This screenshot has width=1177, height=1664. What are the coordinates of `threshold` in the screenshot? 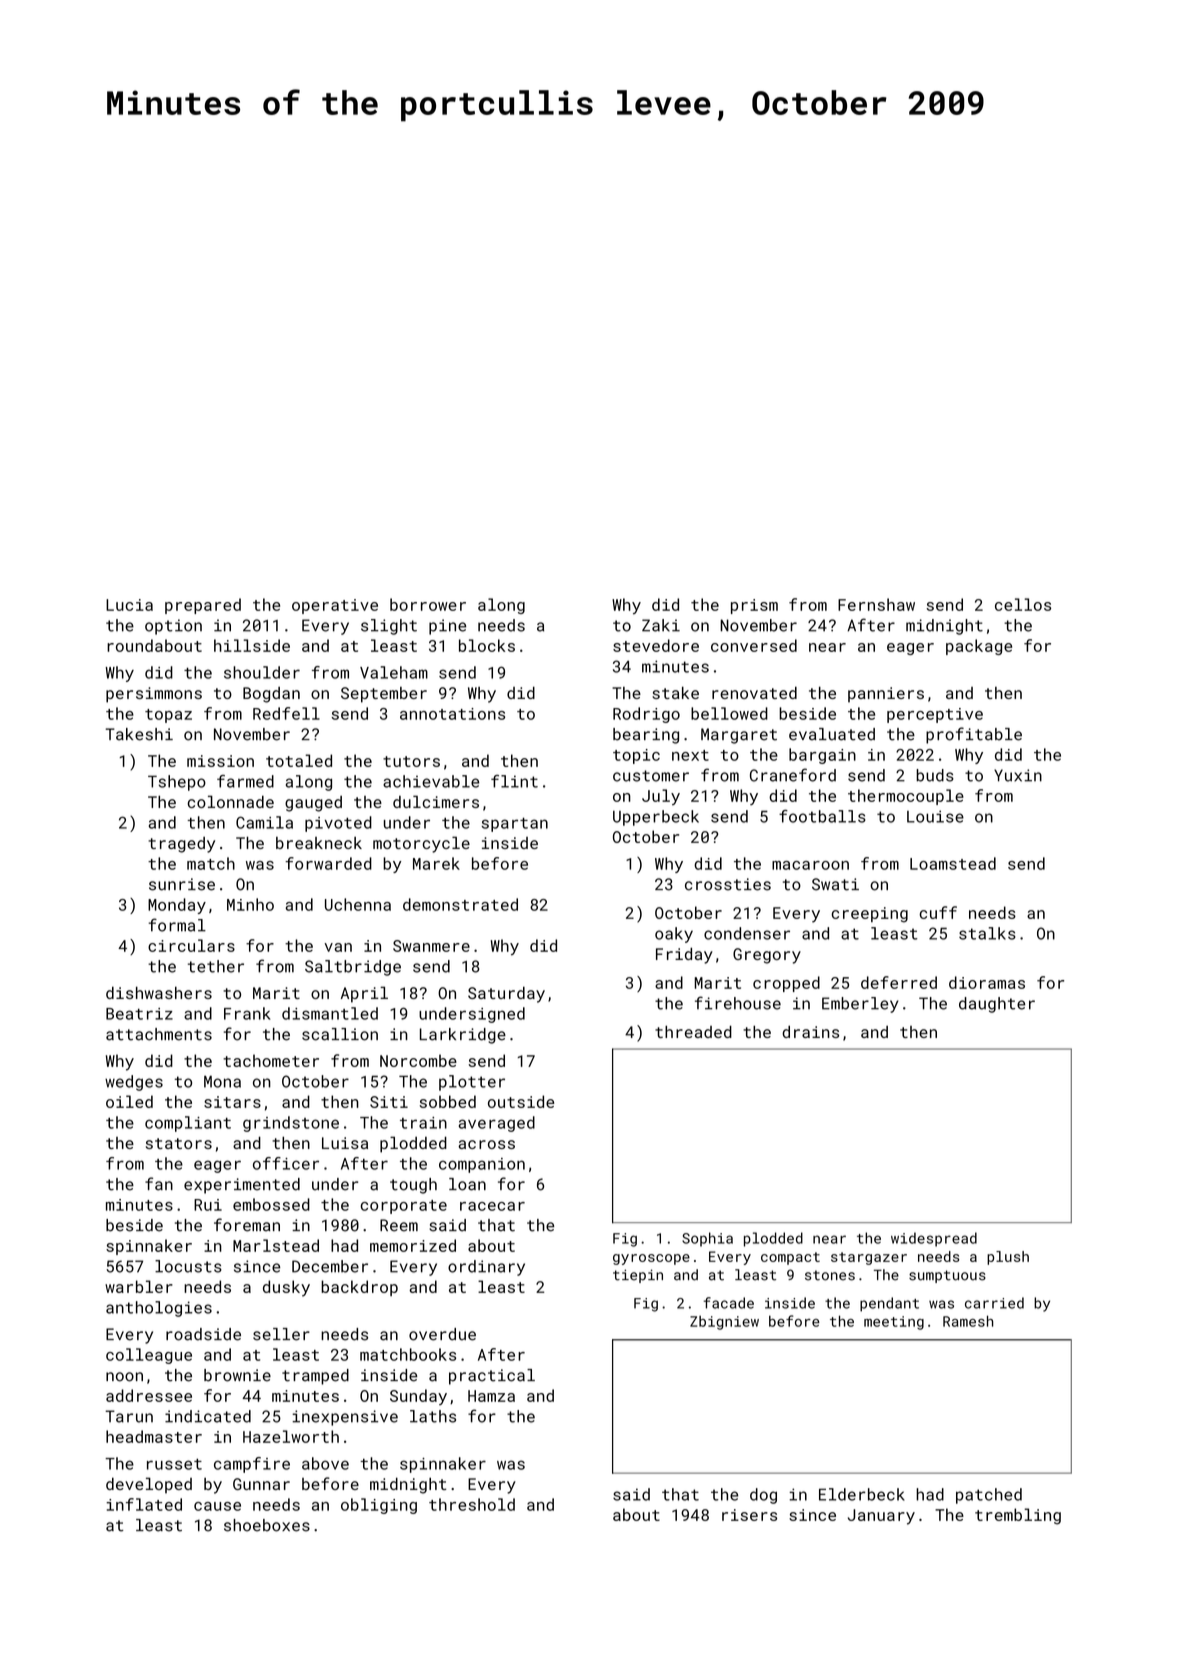 It's located at (472, 1504).
